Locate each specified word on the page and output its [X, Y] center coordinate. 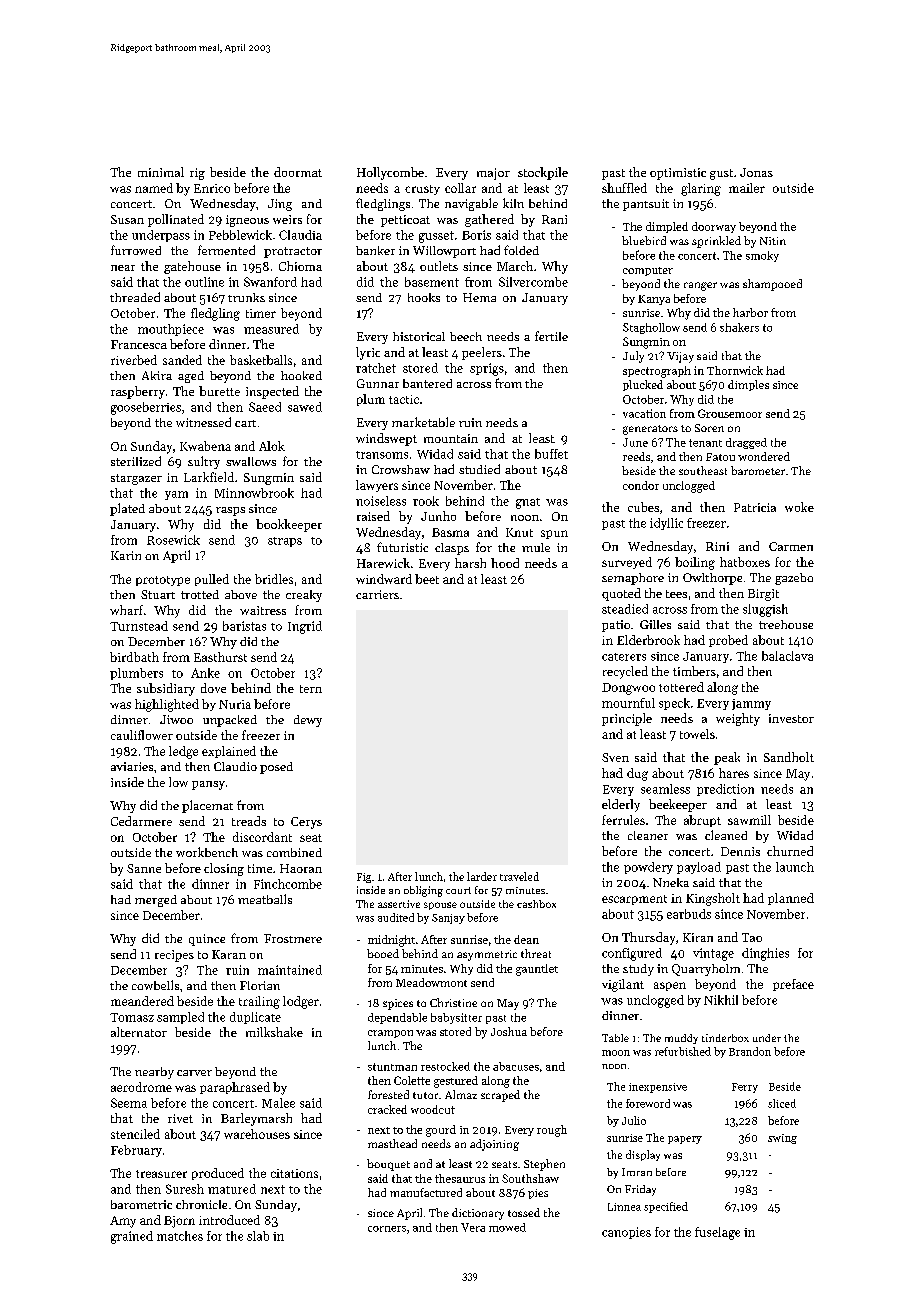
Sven [615, 757]
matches [180, 1236]
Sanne [144, 868]
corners [387, 1229]
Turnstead [139, 626]
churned [790, 851]
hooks [424, 297]
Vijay [680, 357]
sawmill [749, 820]
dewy [308, 721]
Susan [127, 219]
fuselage [717, 1233]
